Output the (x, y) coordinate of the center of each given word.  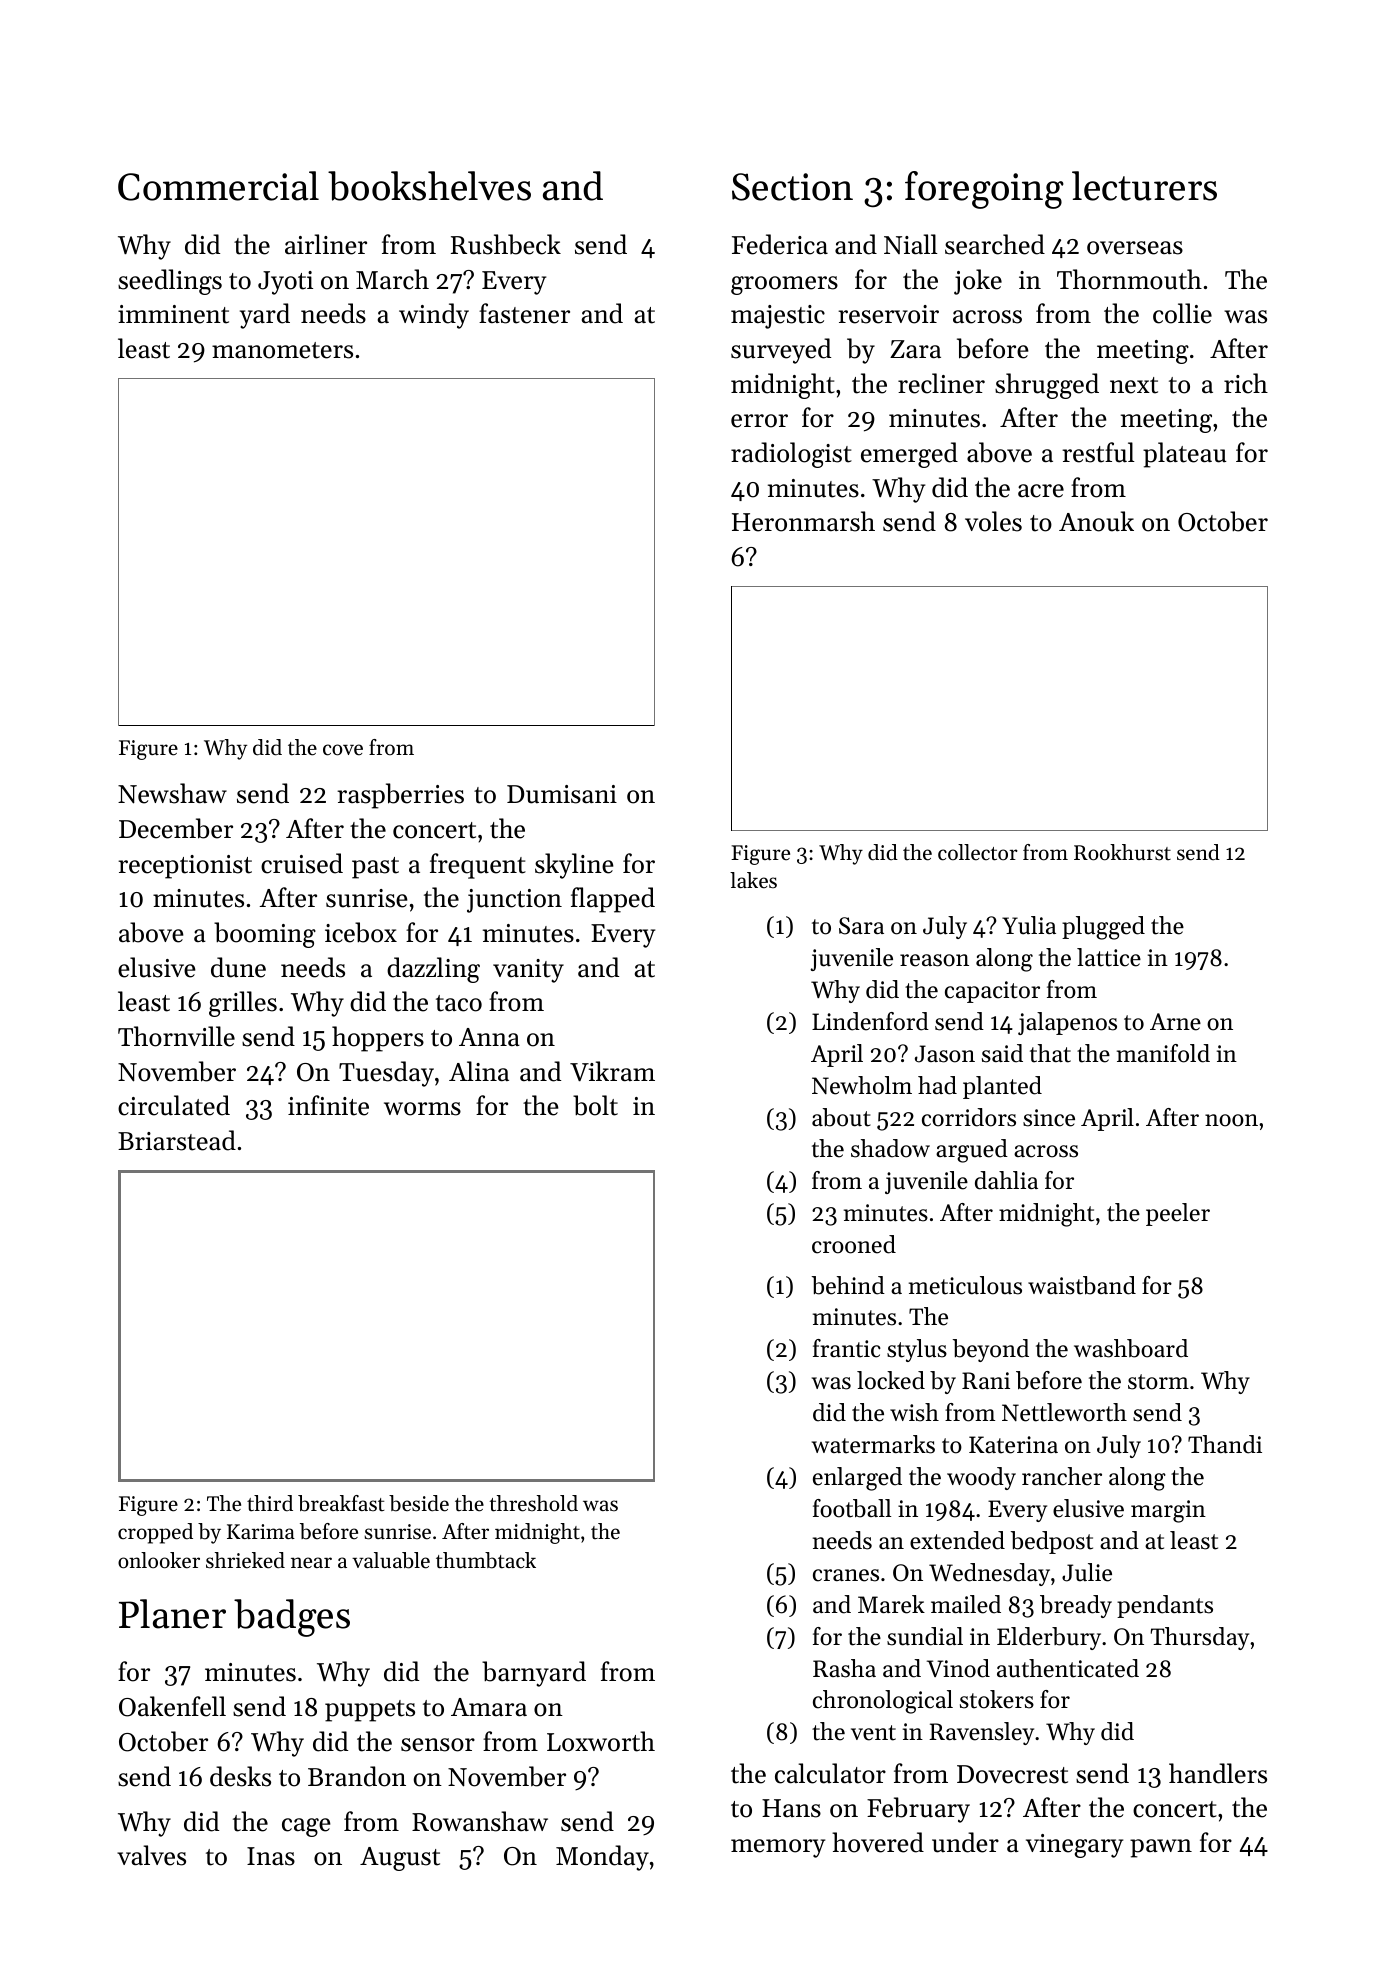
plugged (1103, 928)
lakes (753, 880)
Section (792, 187)
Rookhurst (1122, 852)
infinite (328, 1105)
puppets (370, 1711)
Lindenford (870, 1021)
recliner (941, 383)
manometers (282, 350)
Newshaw (172, 793)
